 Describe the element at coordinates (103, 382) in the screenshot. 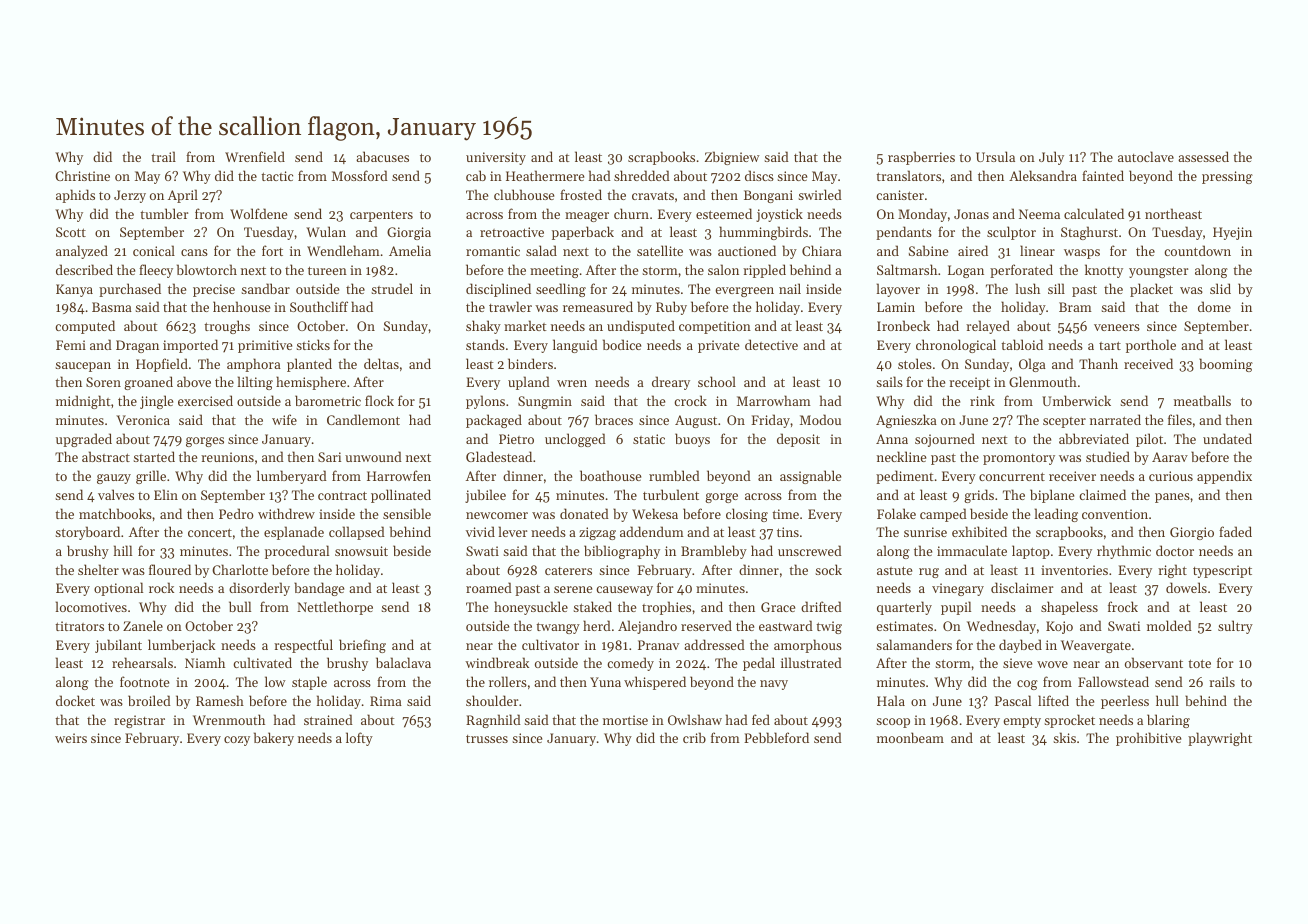

I see `Soren` at that location.
